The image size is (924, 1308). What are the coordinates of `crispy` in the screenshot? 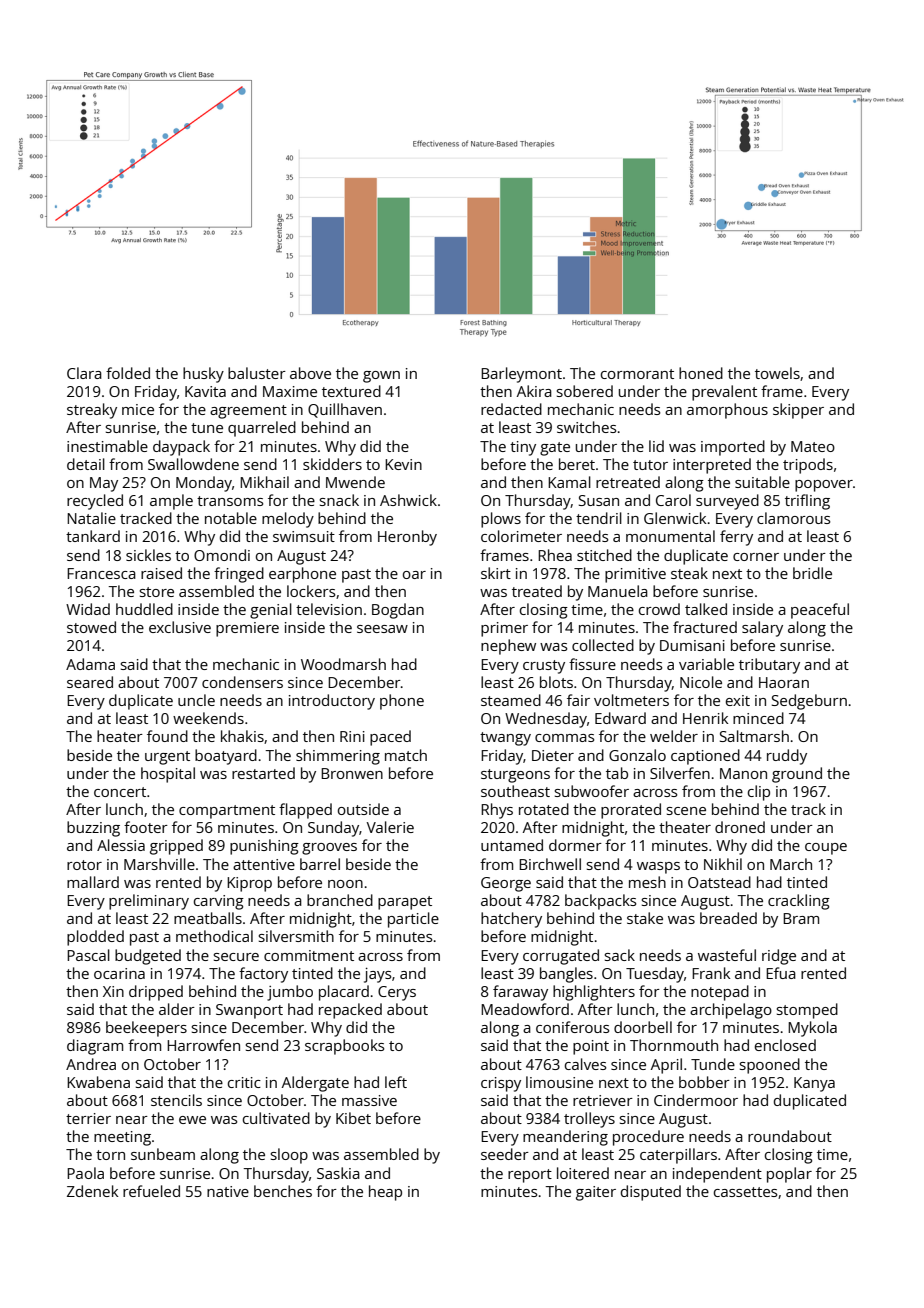 It's located at (501, 1084).
